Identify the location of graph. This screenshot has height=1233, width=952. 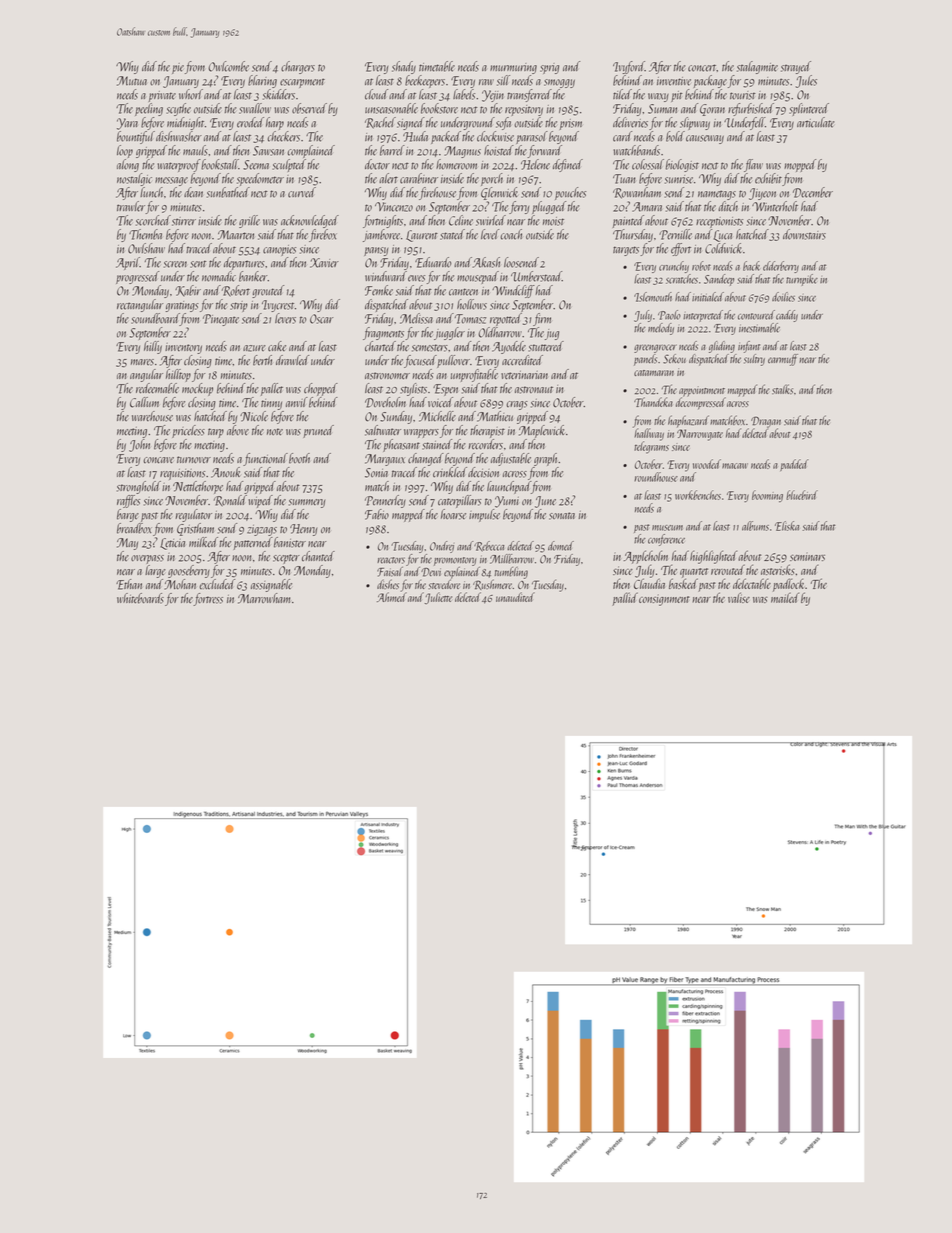
(546, 459).
